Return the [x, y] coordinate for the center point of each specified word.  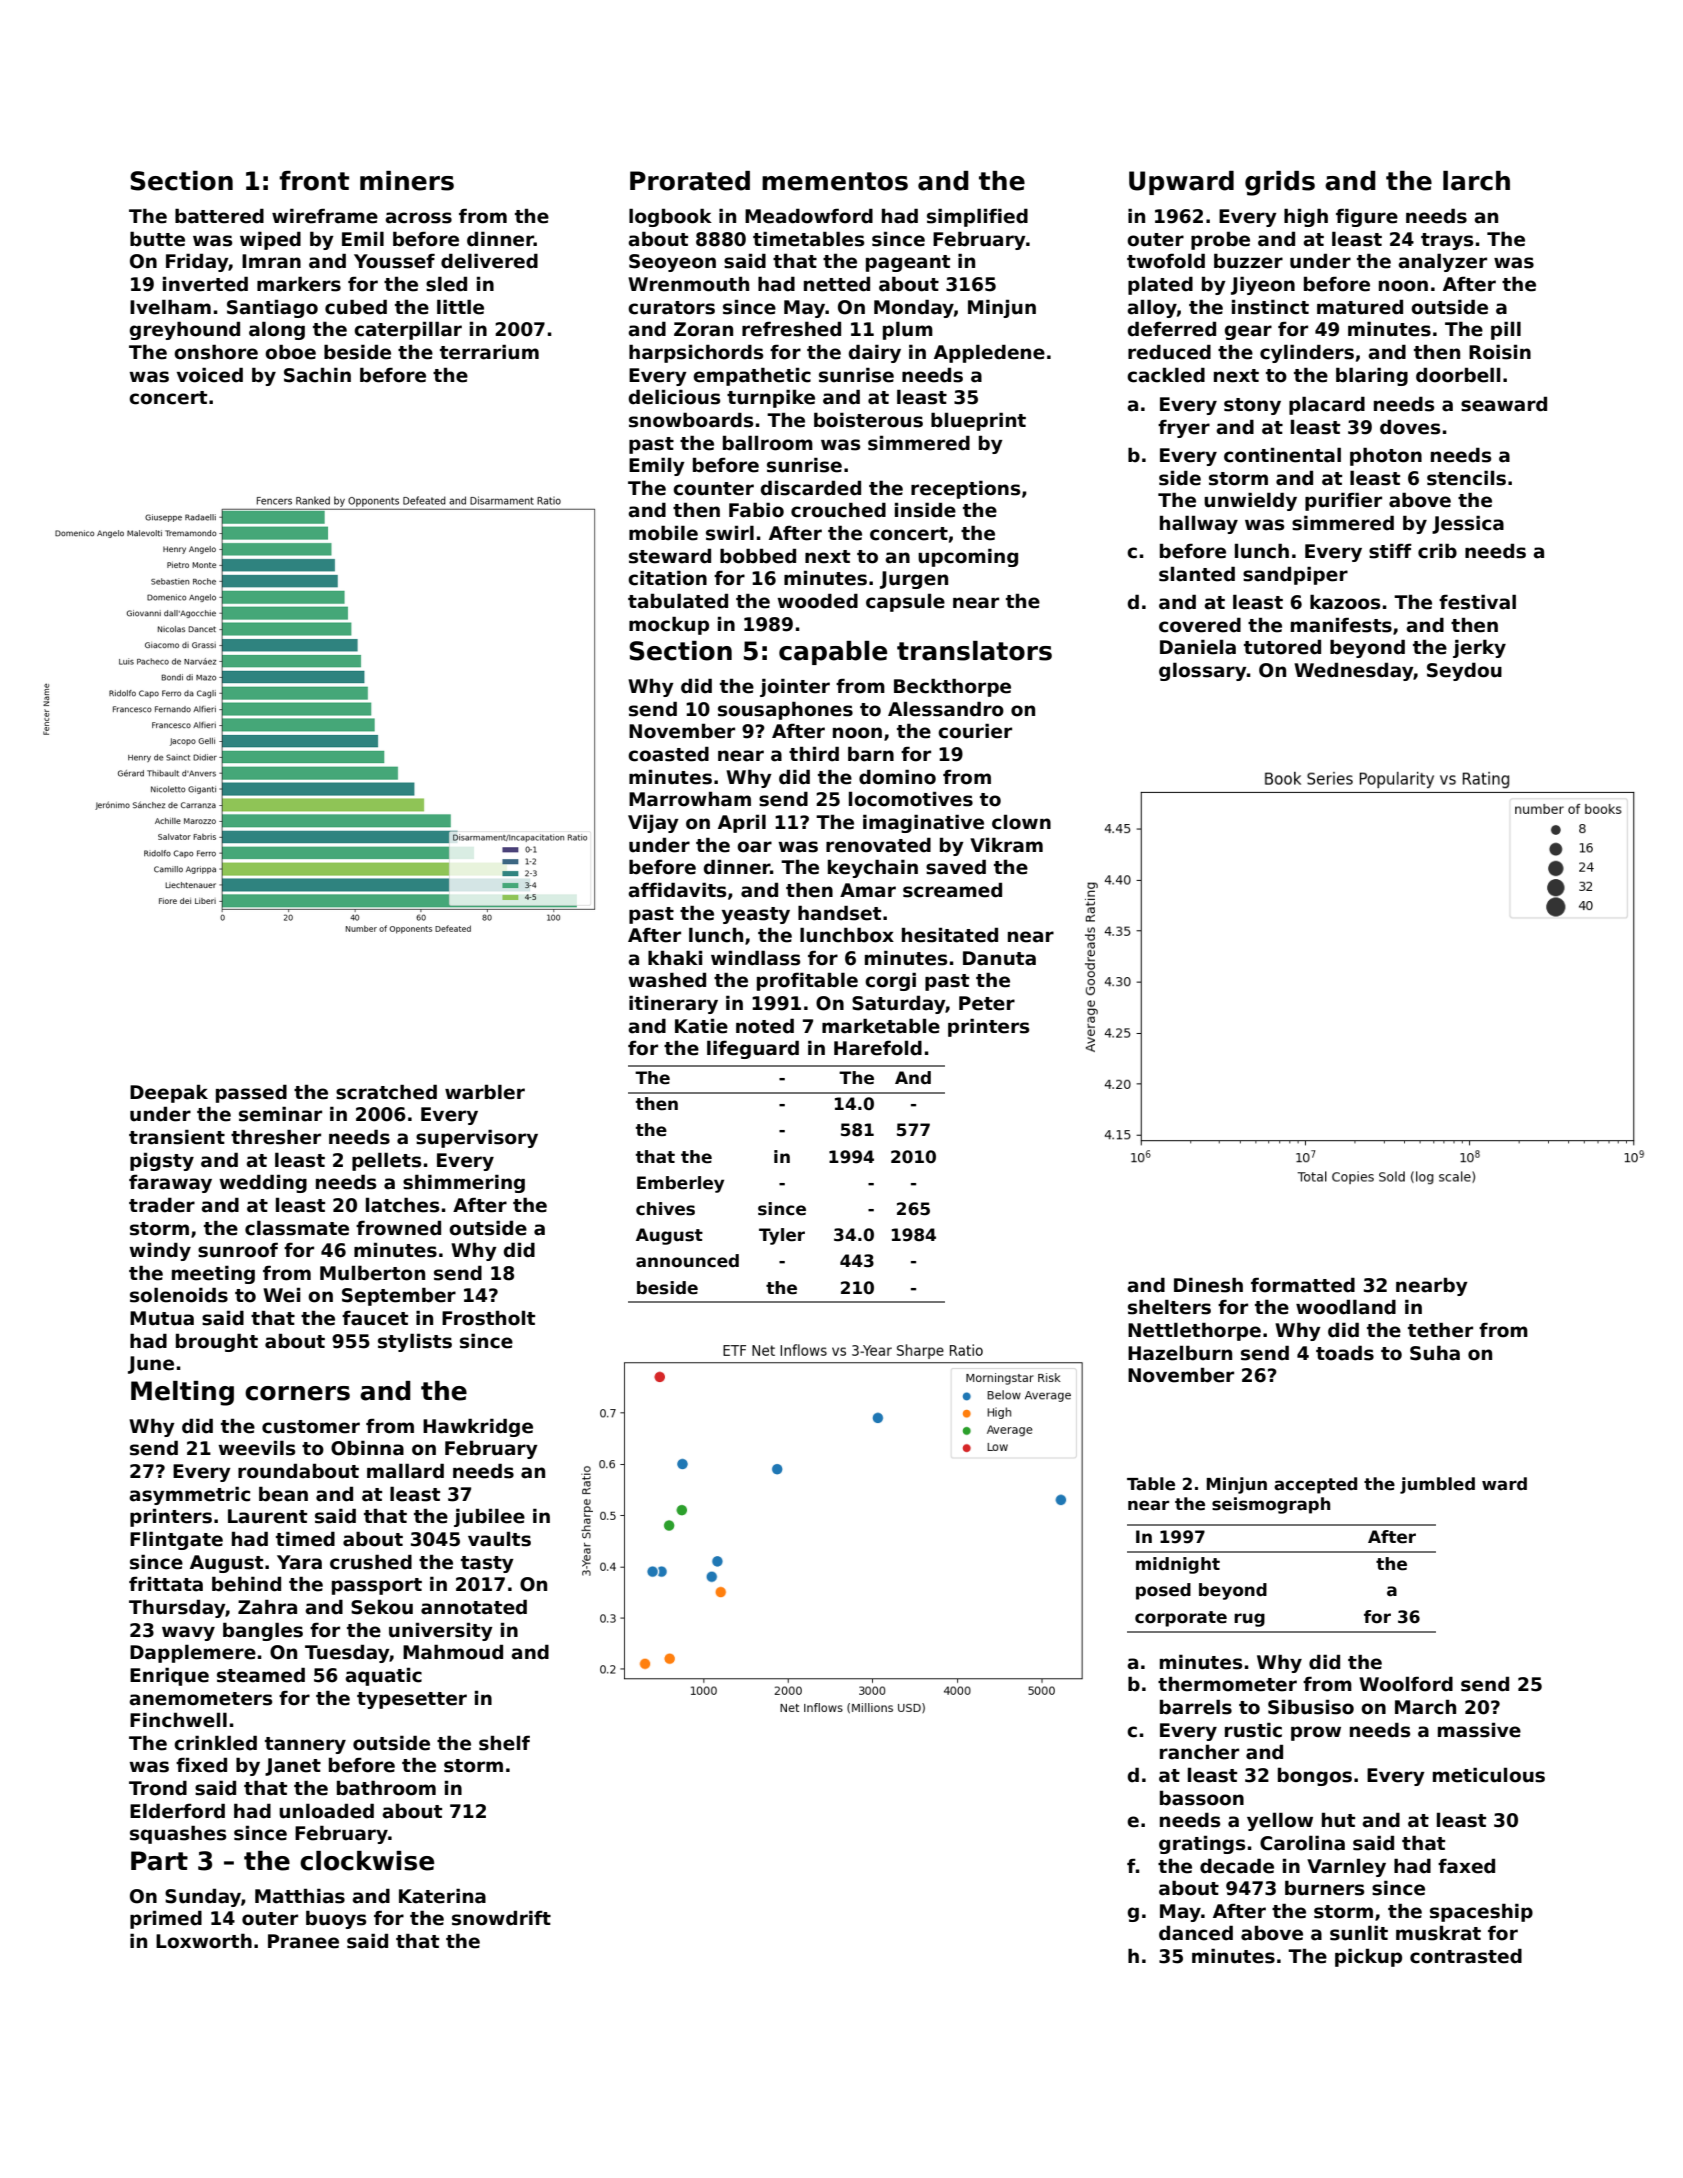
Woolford [1406, 1684]
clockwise [367, 1861]
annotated [474, 1607]
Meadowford [809, 216]
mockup [669, 625]
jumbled [1437, 1485]
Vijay [653, 823]
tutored [1282, 647]
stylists [415, 1342]
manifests [1341, 625]
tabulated [678, 601]
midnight [1178, 1565]
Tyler [782, 1236]
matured [1360, 307]
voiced [210, 375]
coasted [668, 754]
